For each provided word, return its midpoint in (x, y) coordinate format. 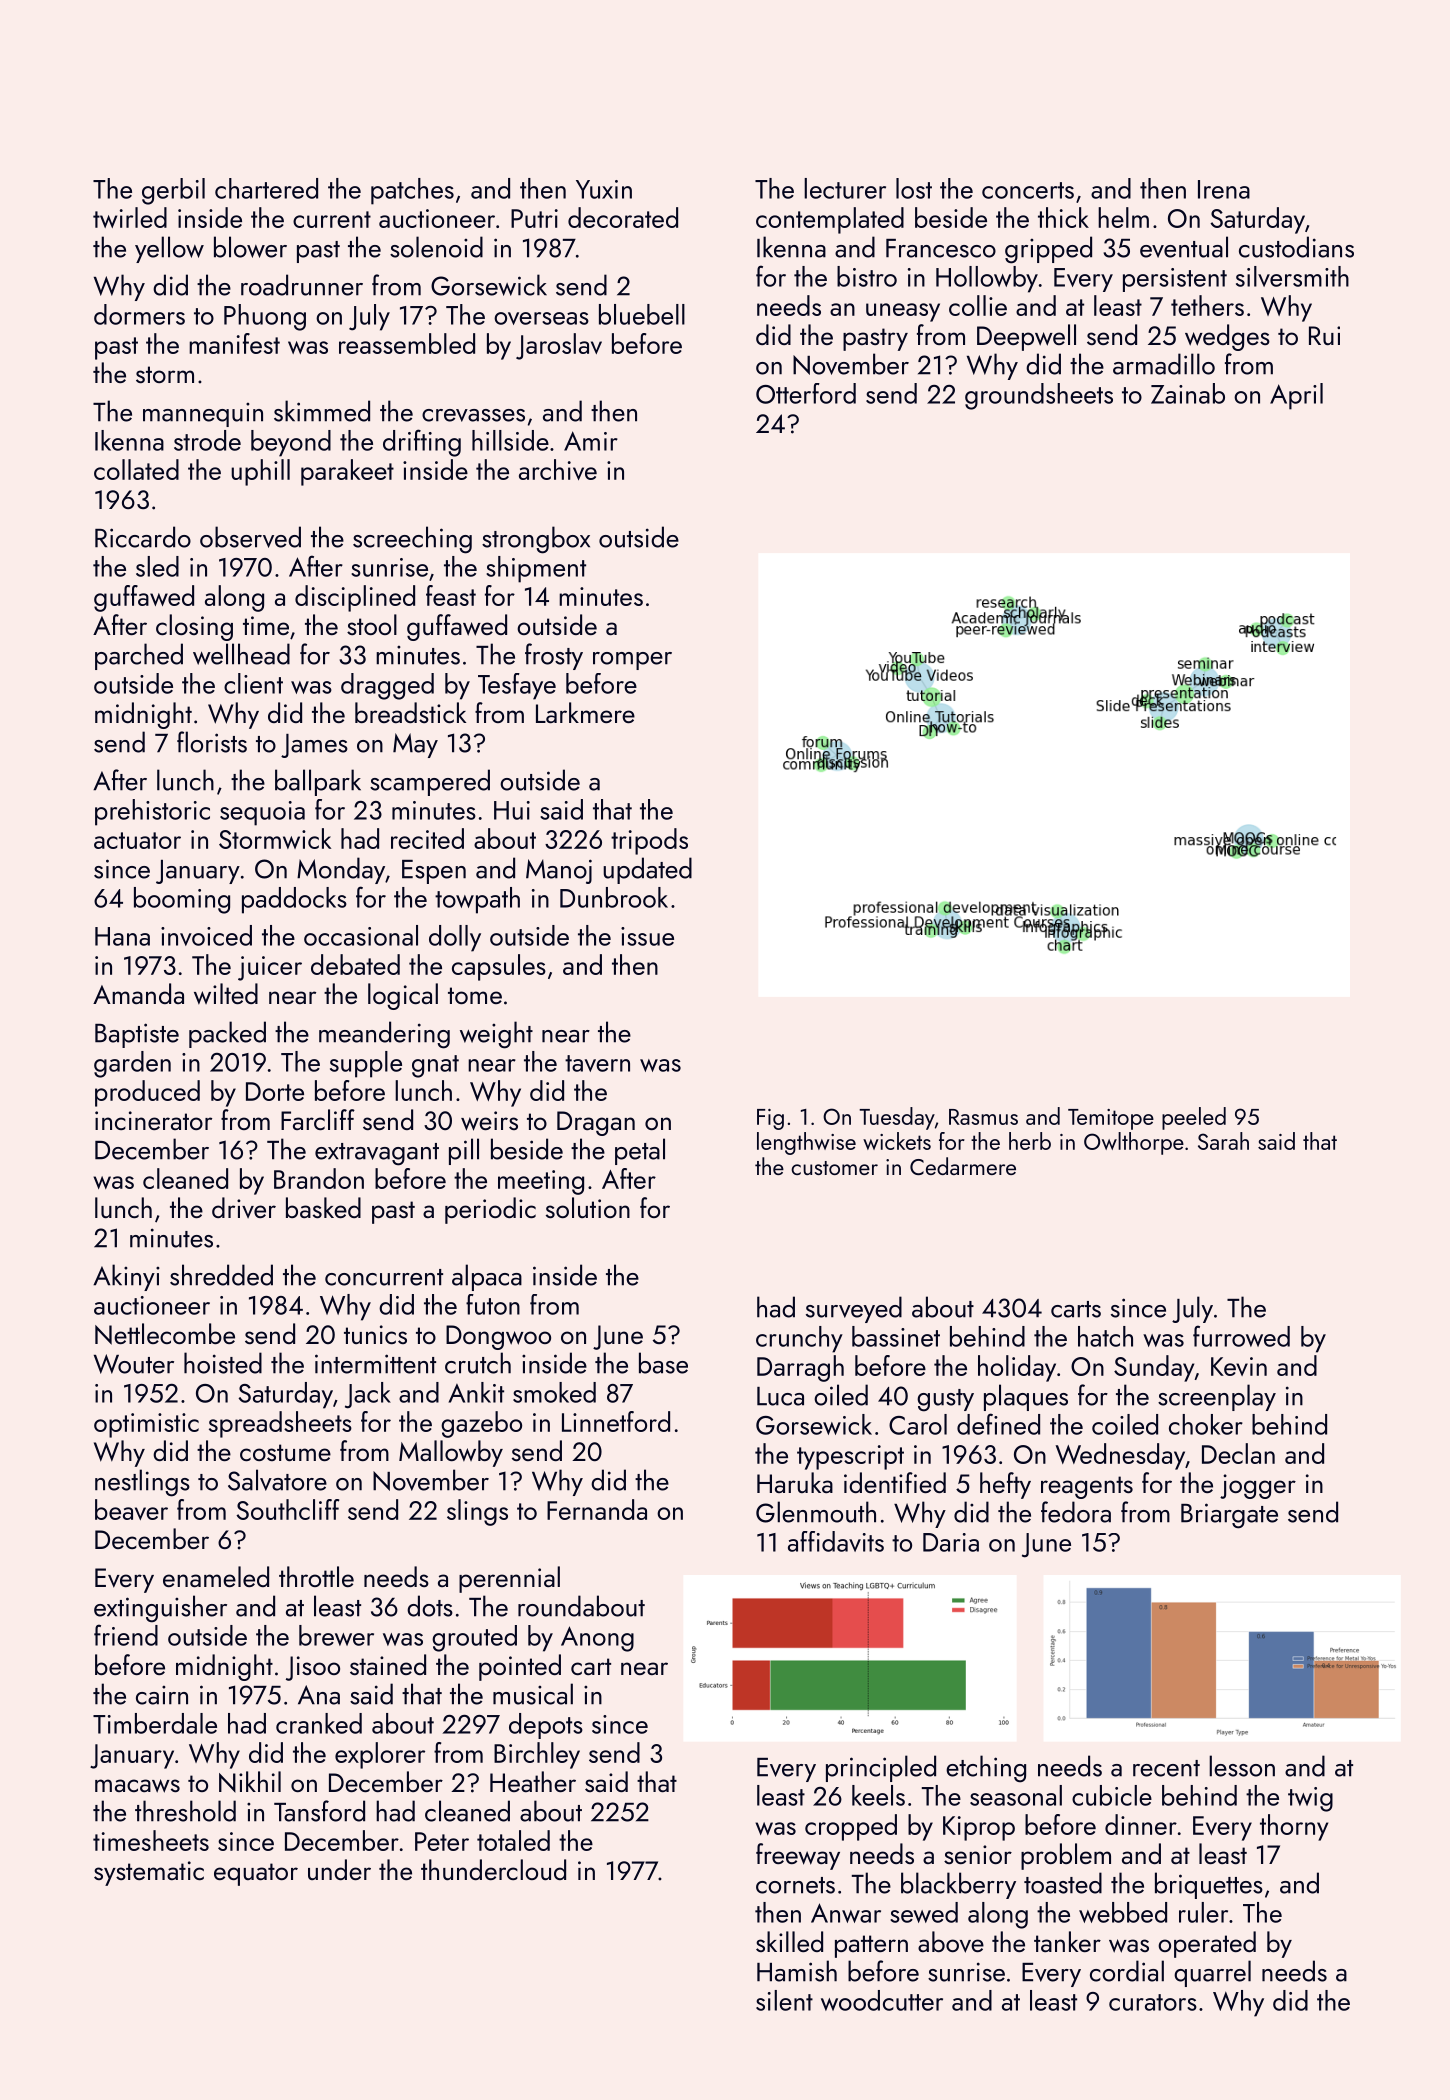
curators (1153, 2002)
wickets (897, 1141)
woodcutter (882, 2000)
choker (1206, 1424)
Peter (442, 1841)
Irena (1224, 189)
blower (250, 247)
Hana (122, 936)
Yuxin (604, 189)
